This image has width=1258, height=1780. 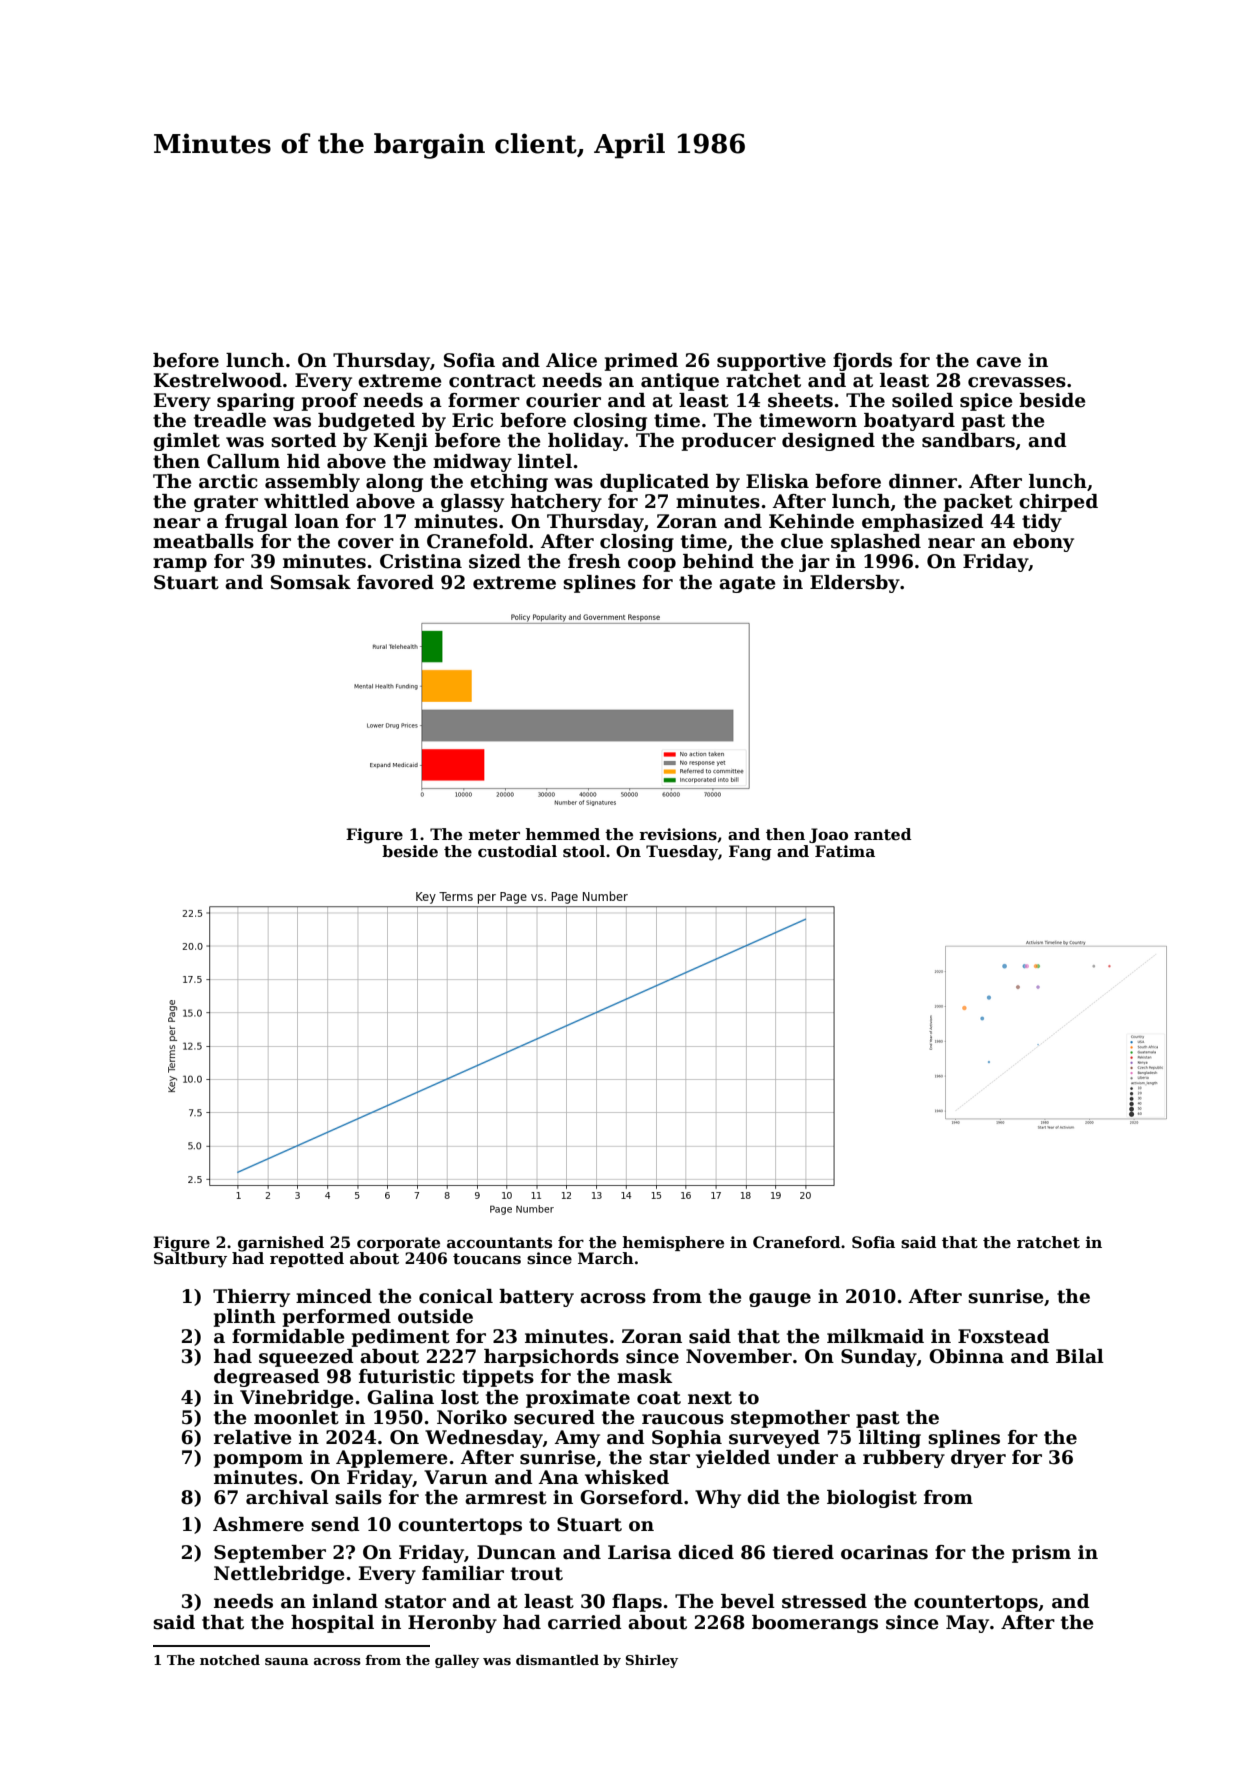 I want to click on Bilal, so click(x=1080, y=1356).
